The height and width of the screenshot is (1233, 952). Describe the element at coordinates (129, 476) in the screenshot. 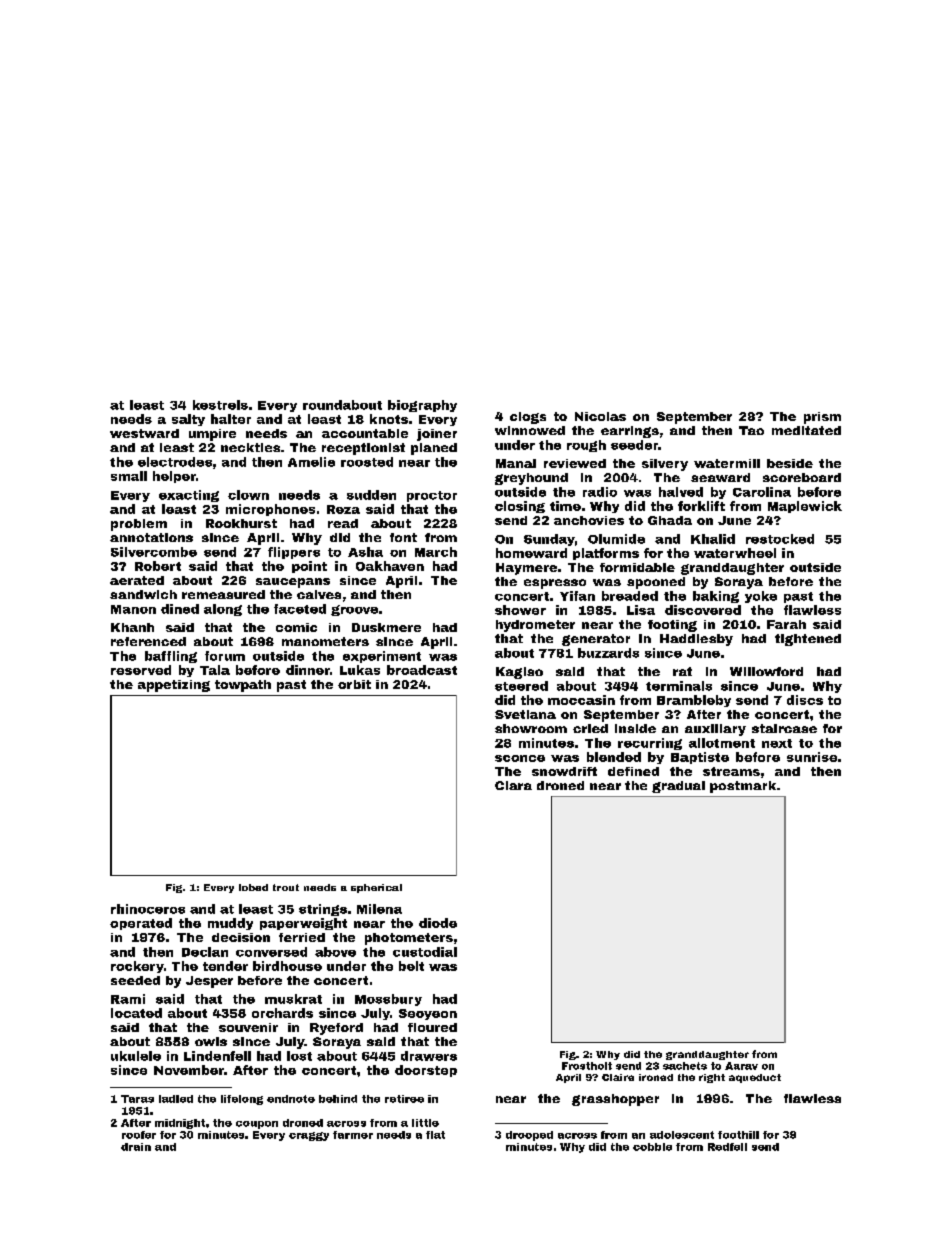

I see `small` at that location.
